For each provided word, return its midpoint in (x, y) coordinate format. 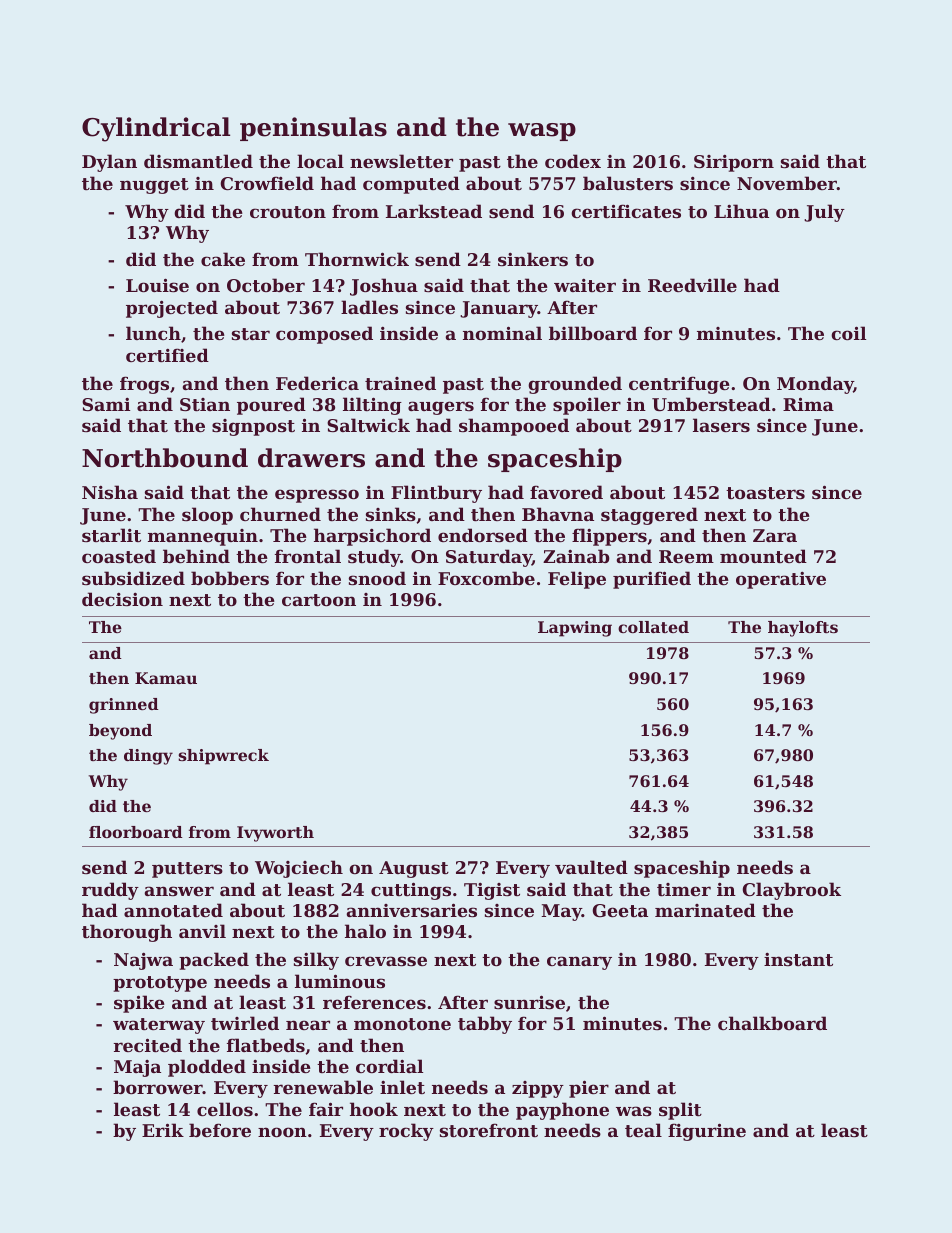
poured (271, 406)
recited (148, 1045)
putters (187, 870)
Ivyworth (275, 834)
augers (441, 408)
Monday (815, 385)
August (414, 869)
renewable (323, 1087)
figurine (707, 1132)
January (499, 309)
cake (223, 259)
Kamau (166, 678)
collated (653, 627)
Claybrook (792, 891)
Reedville (692, 285)
